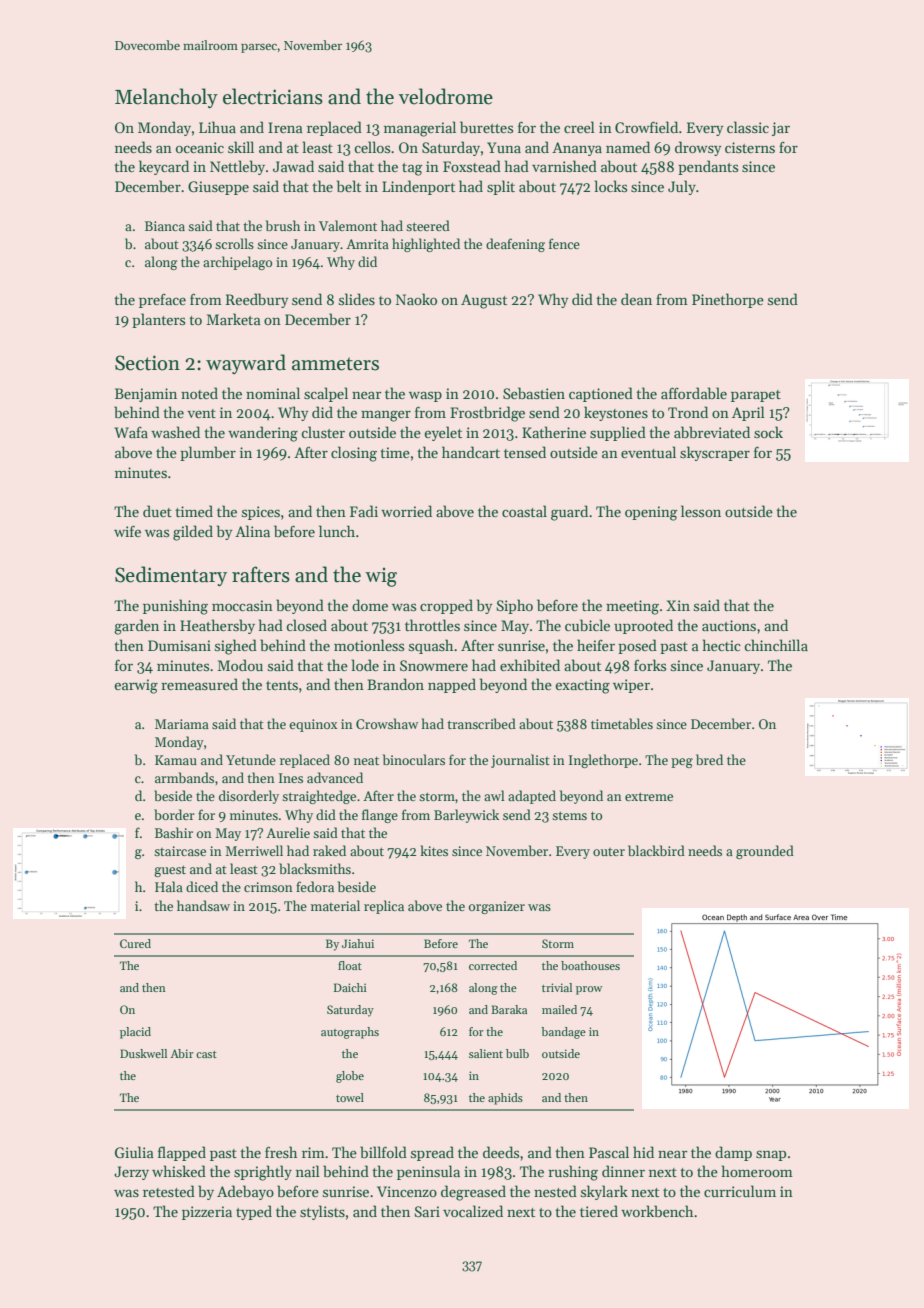 This image has height=1308, width=924. What do you see at coordinates (350, 1077) in the image?
I see `globe` at bounding box center [350, 1077].
